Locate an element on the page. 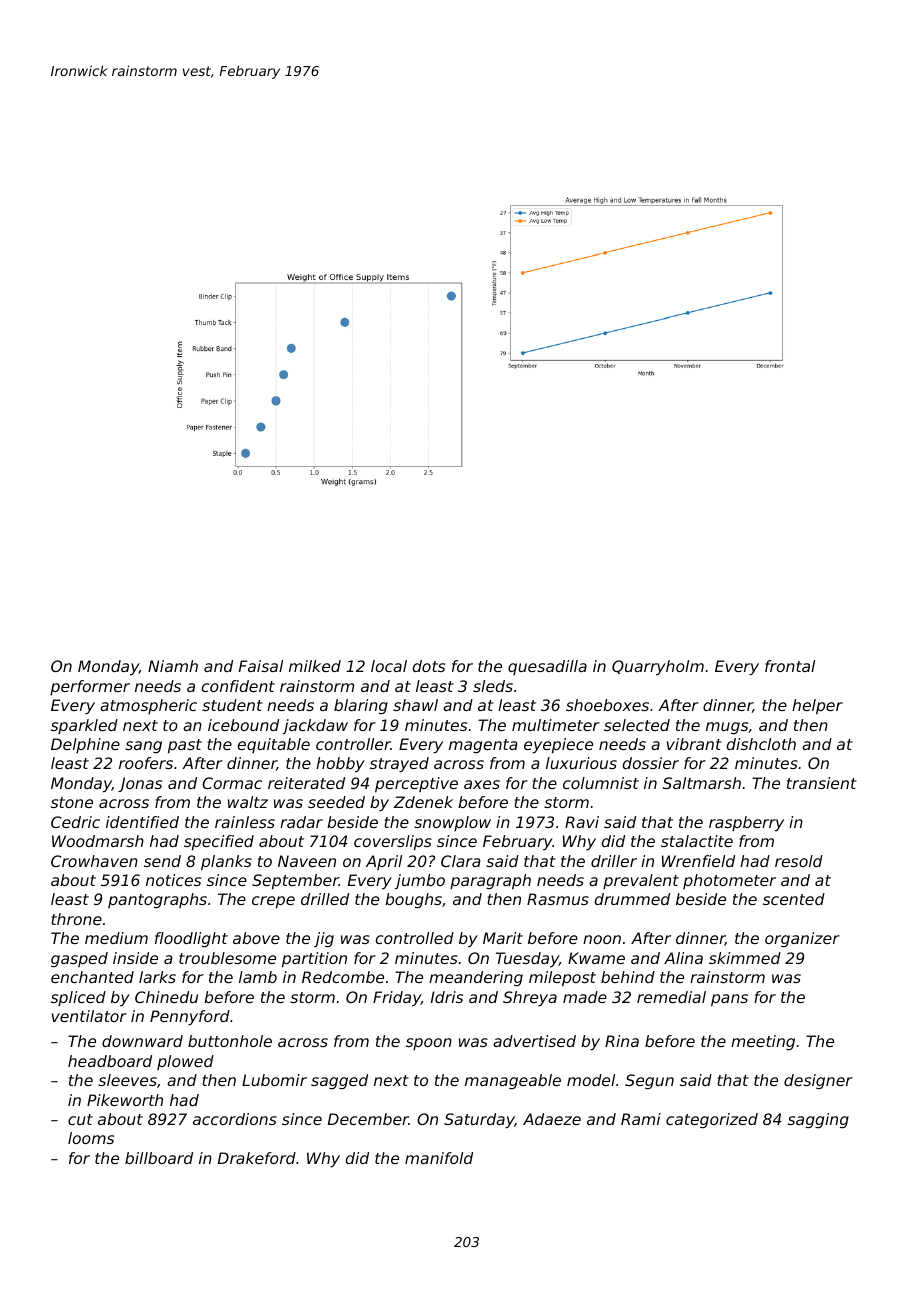  dishcloth is located at coordinates (761, 744).
